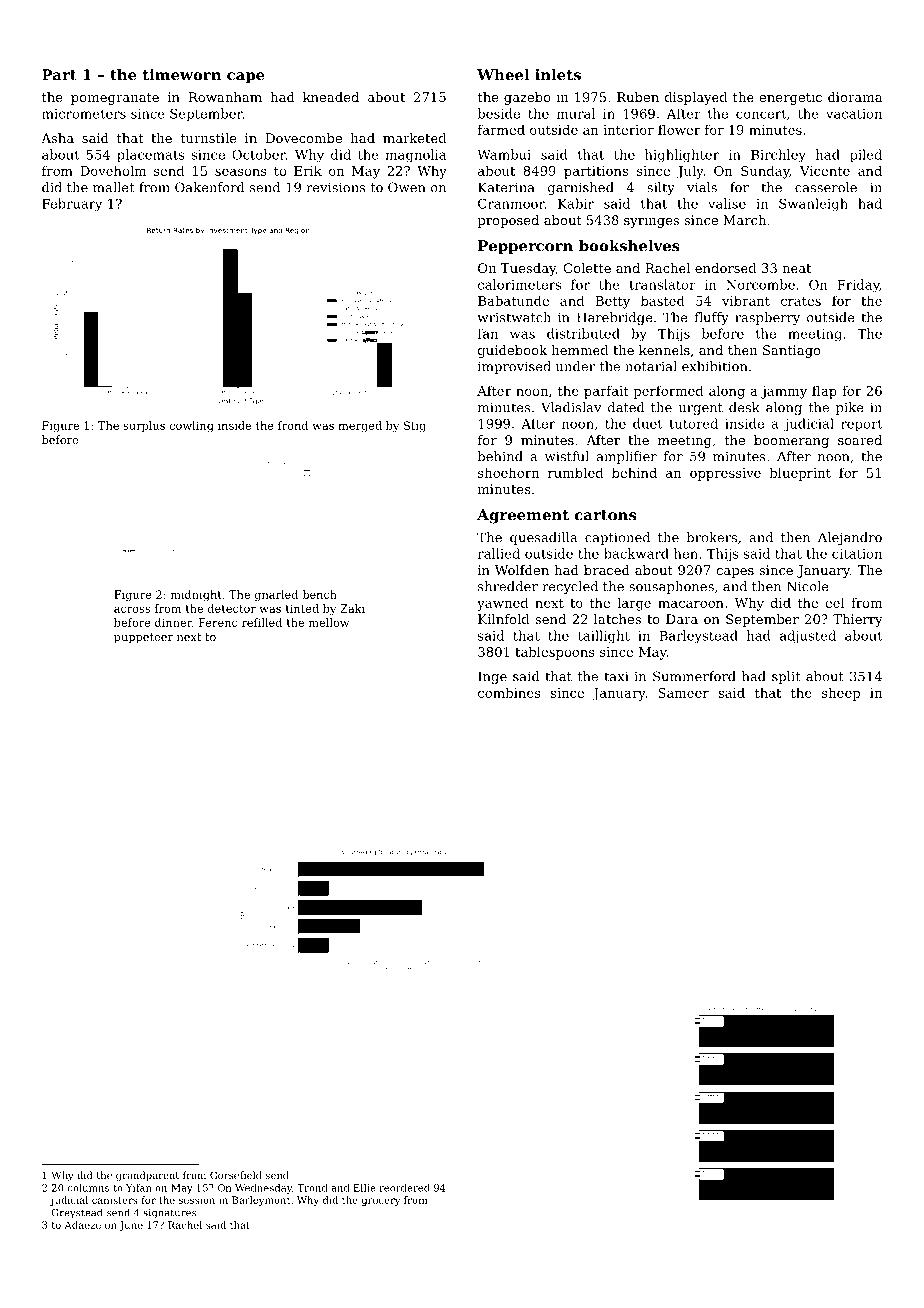 The height and width of the screenshot is (1308, 924). What do you see at coordinates (808, 586) in the screenshot?
I see `Nicole` at bounding box center [808, 586].
